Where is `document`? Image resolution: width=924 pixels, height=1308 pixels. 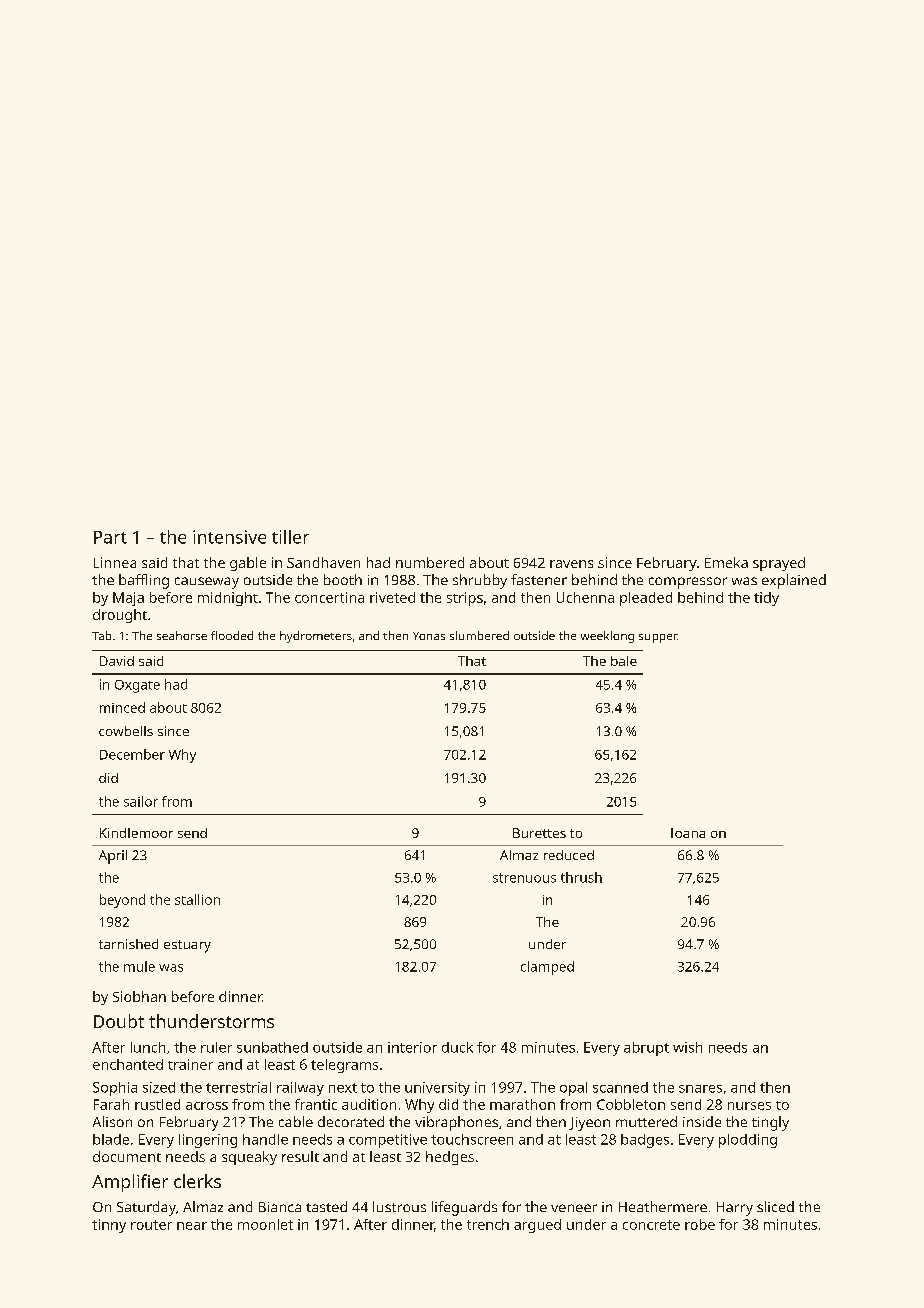
document is located at coordinates (127, 1156).
